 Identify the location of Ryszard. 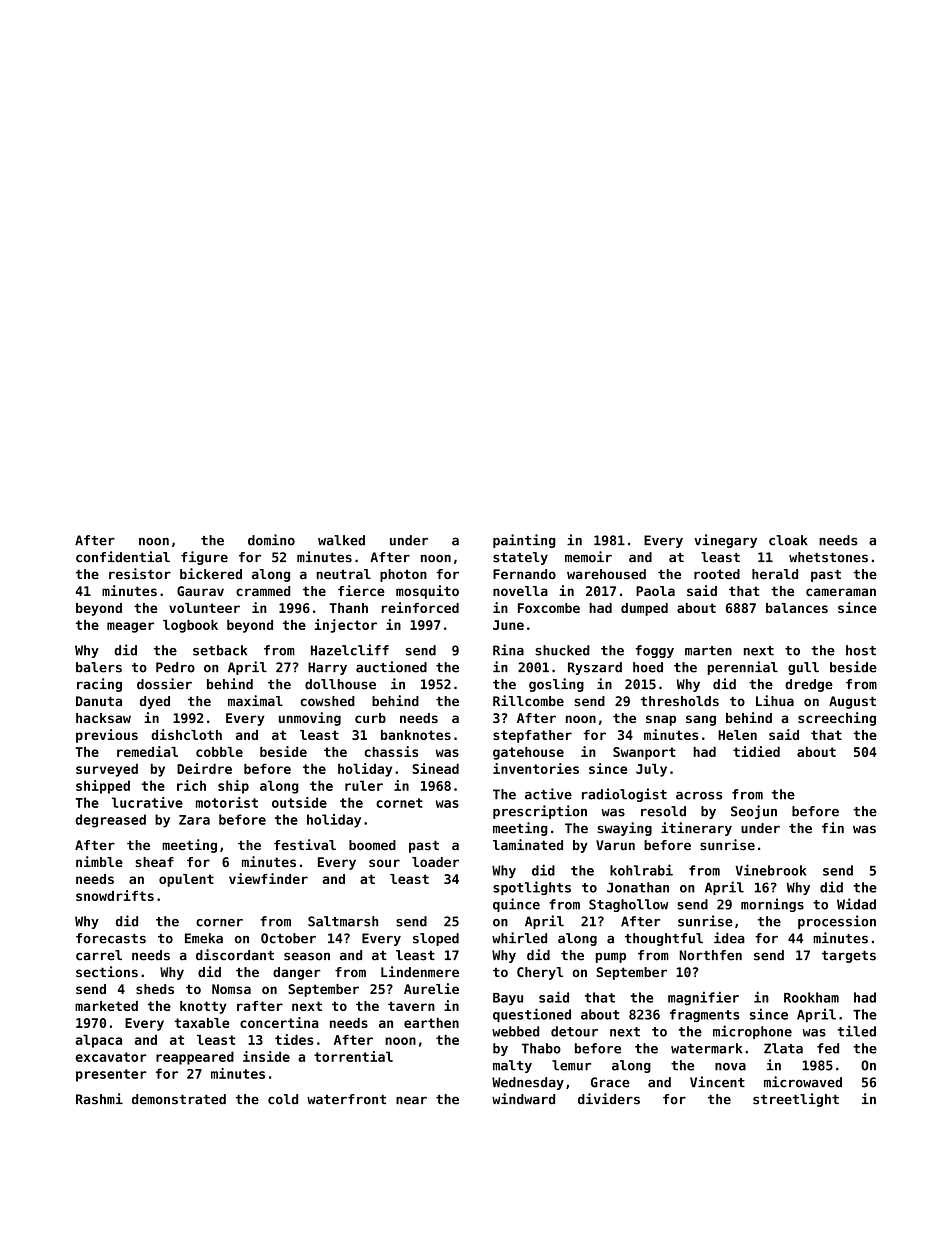
(595, 668).
